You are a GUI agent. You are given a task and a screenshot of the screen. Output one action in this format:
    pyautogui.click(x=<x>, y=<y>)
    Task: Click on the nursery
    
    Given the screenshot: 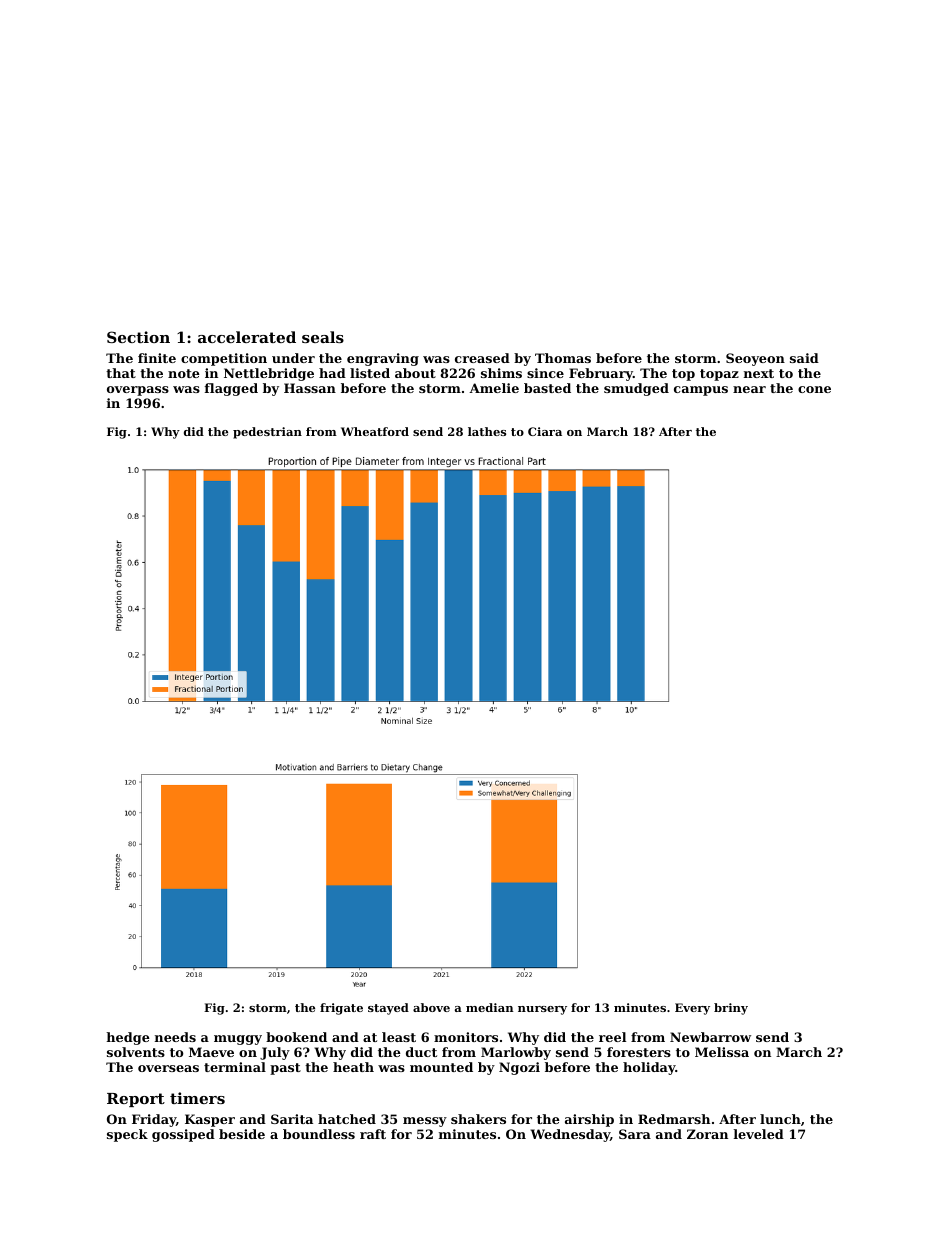 What is the action you would take?
    pyautogui.click(x=542, y=1010)
